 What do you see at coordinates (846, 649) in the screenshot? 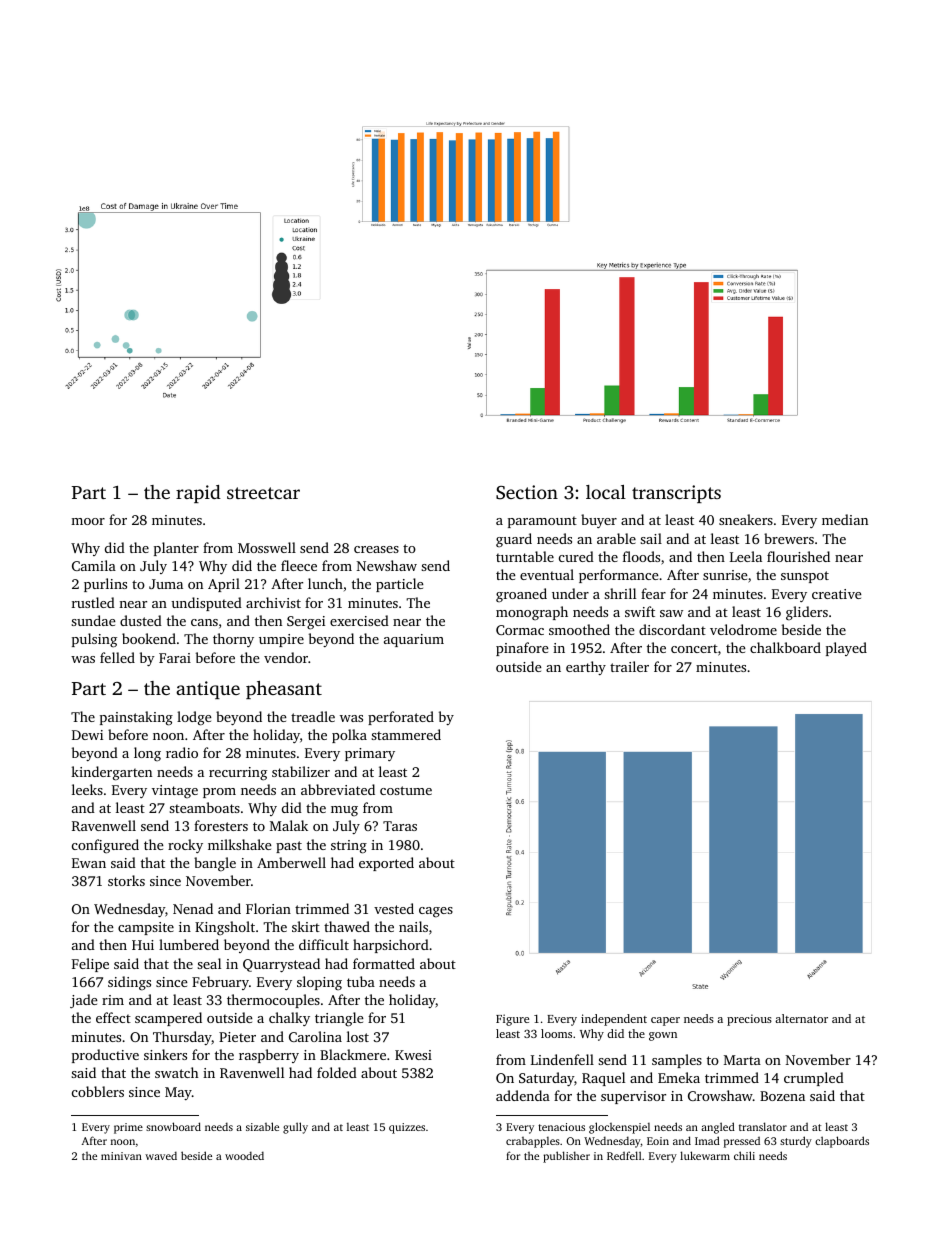
I see `played` at bounding box center [846, 649].
